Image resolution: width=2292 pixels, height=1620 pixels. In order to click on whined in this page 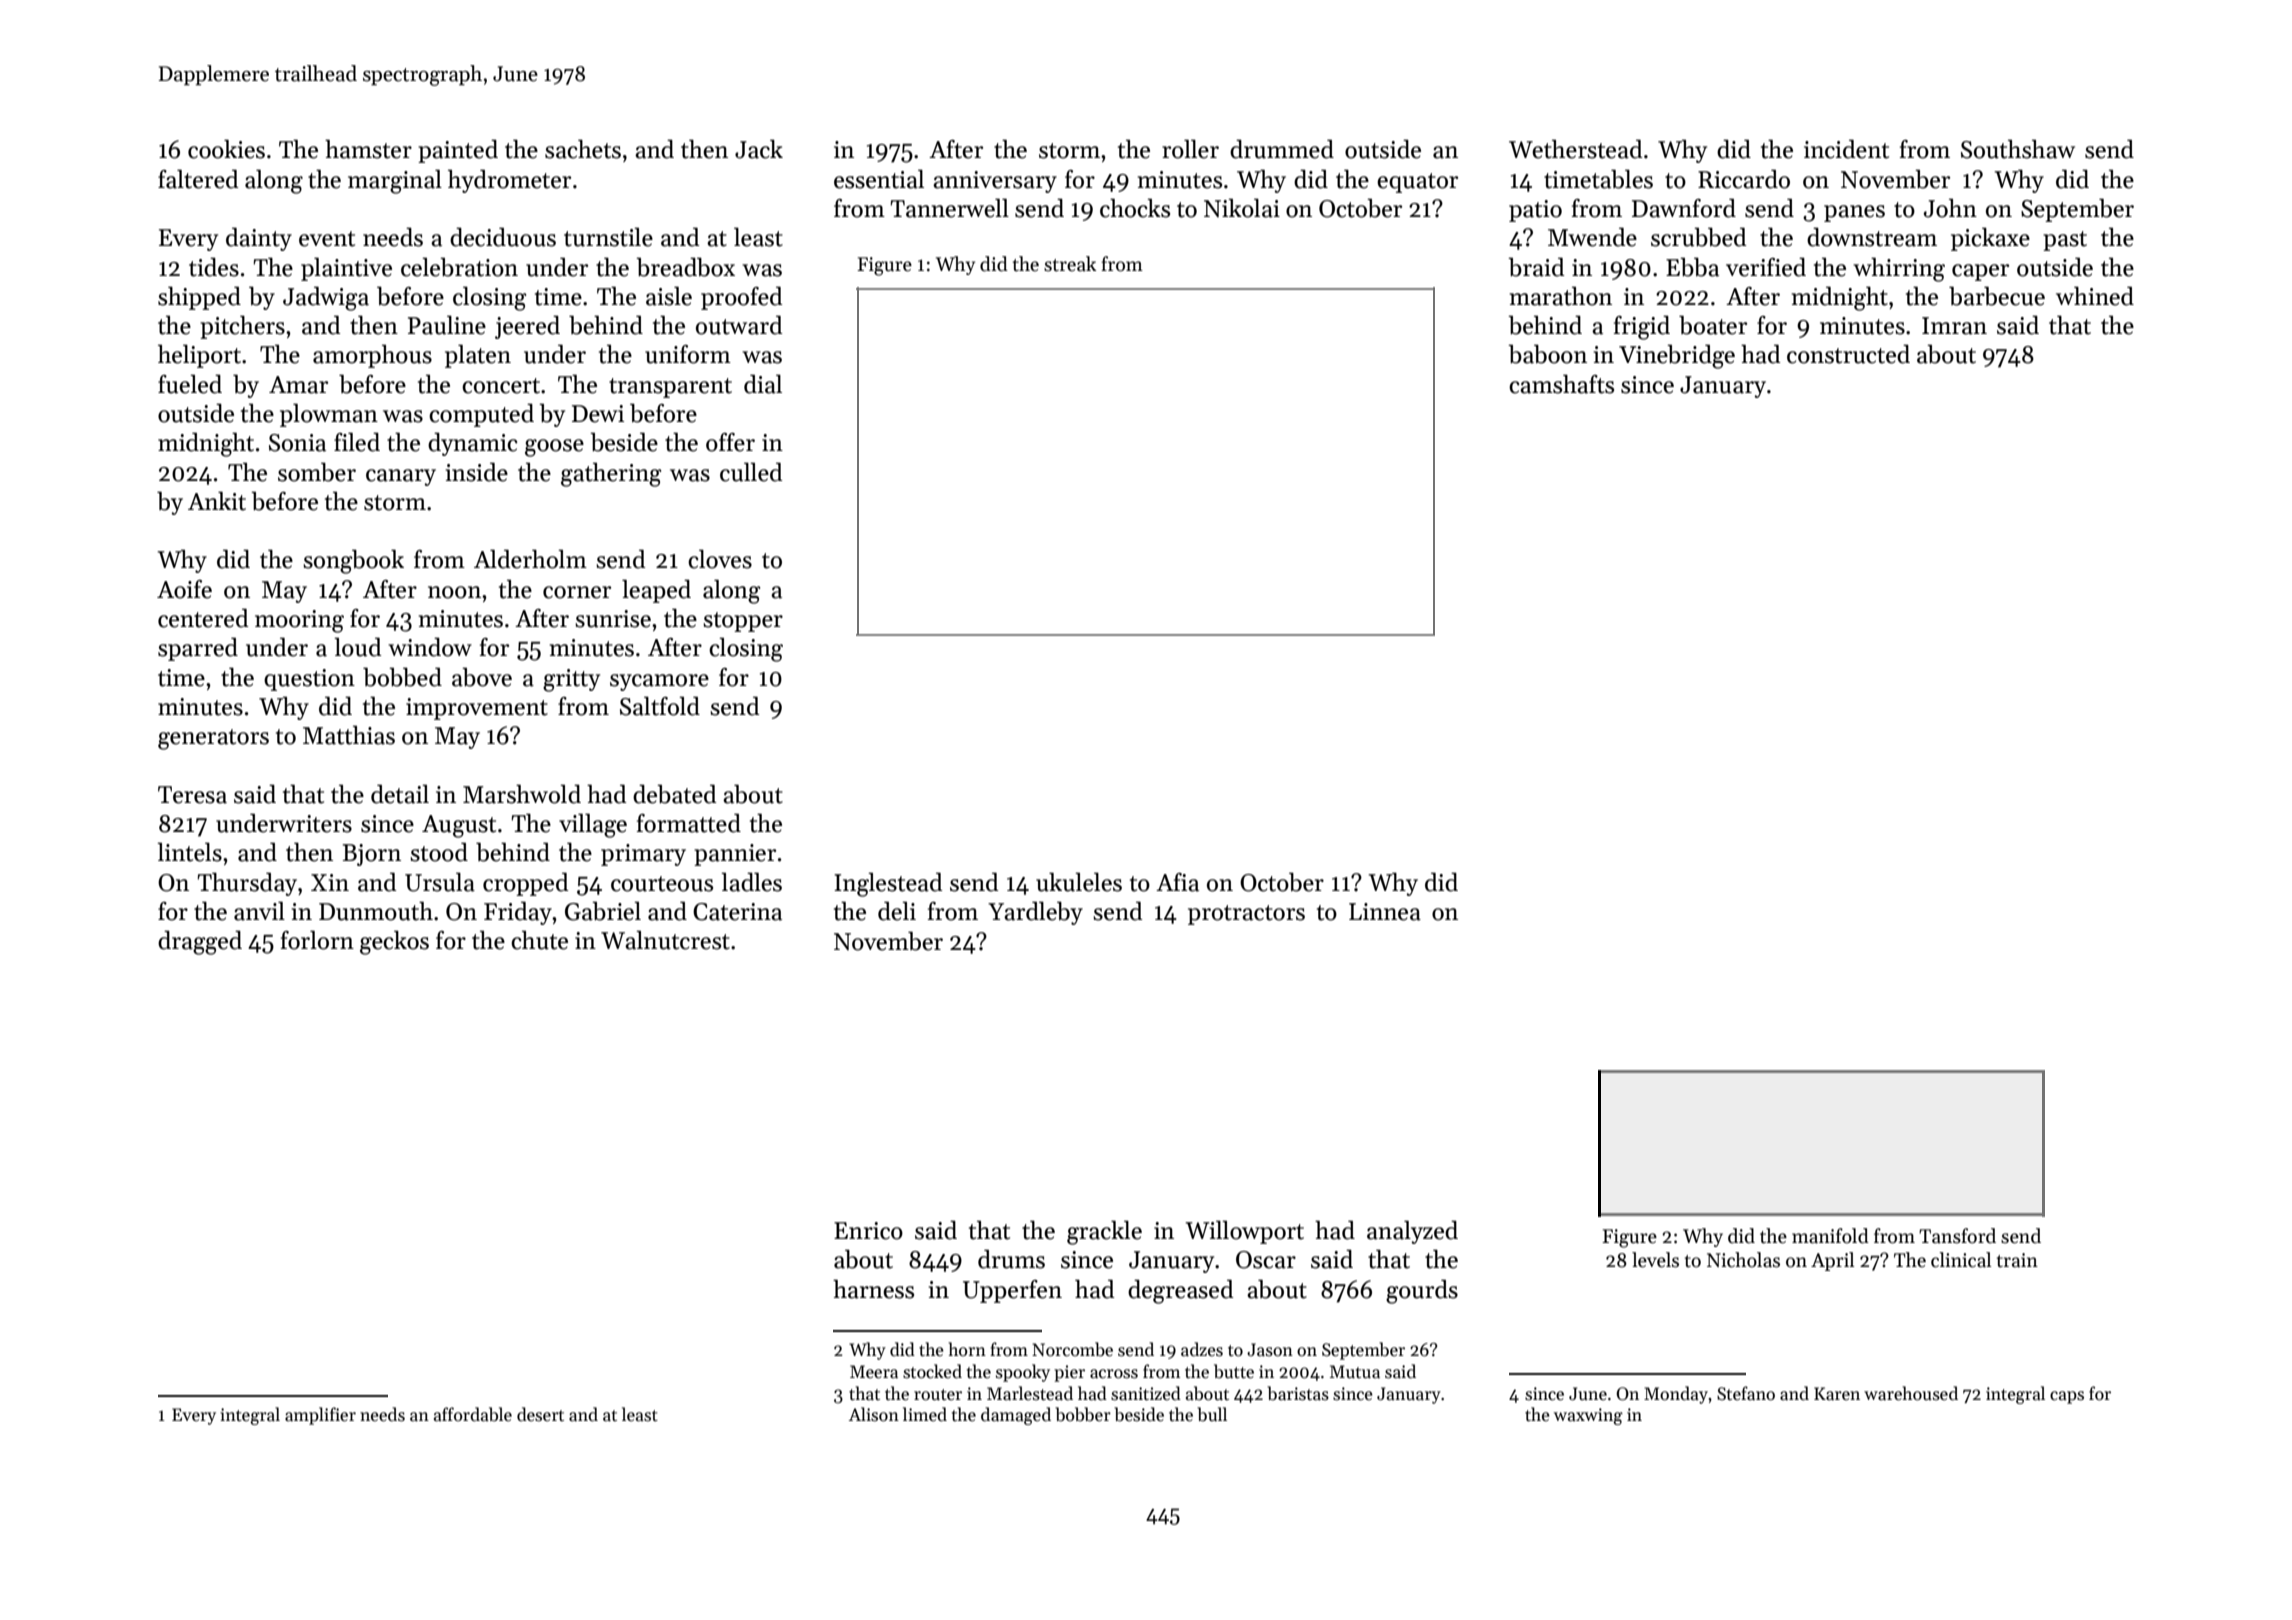, I will do `click(2095, 296)`.
